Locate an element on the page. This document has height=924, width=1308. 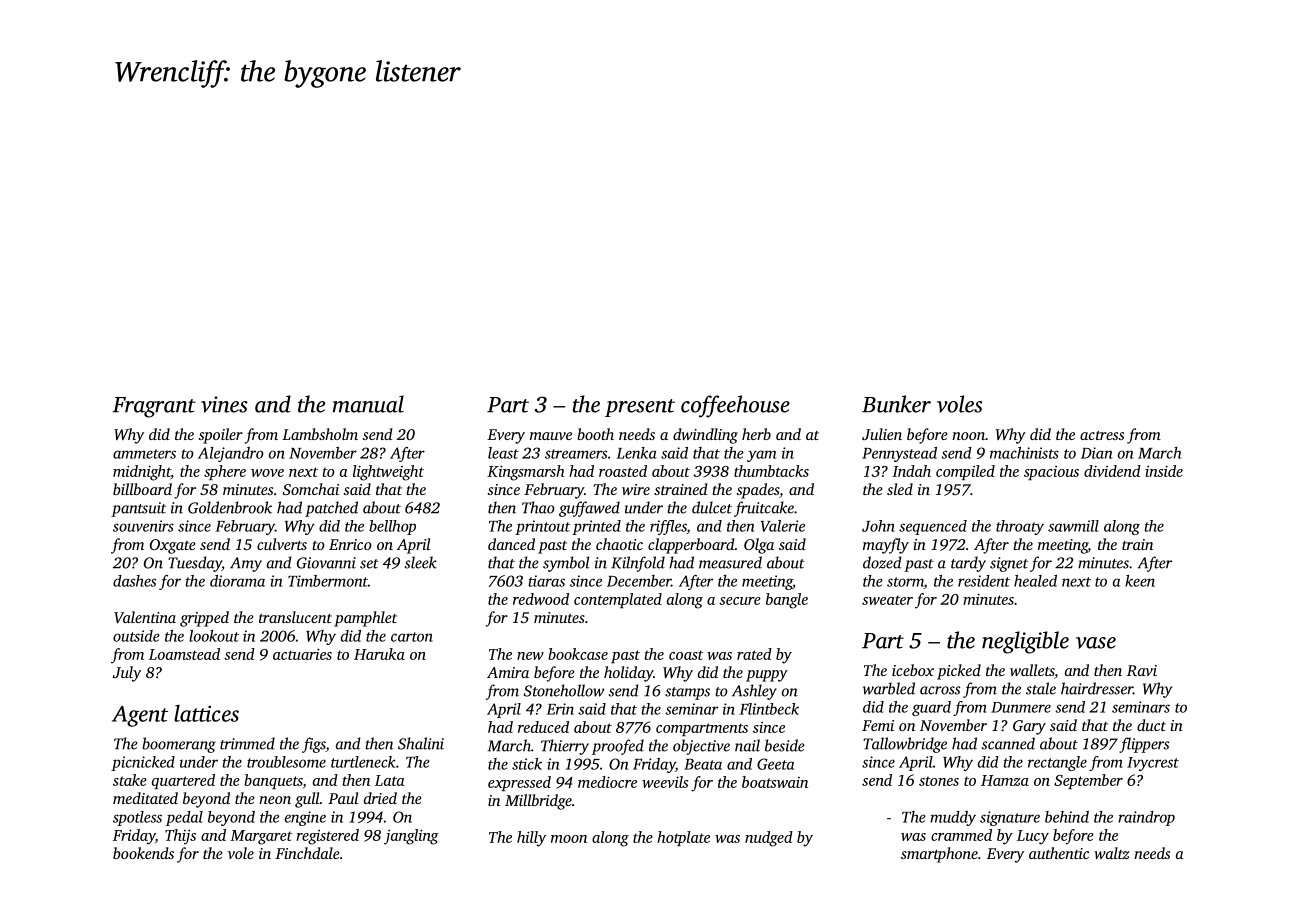
yam is located at coordinates (761, 456).
